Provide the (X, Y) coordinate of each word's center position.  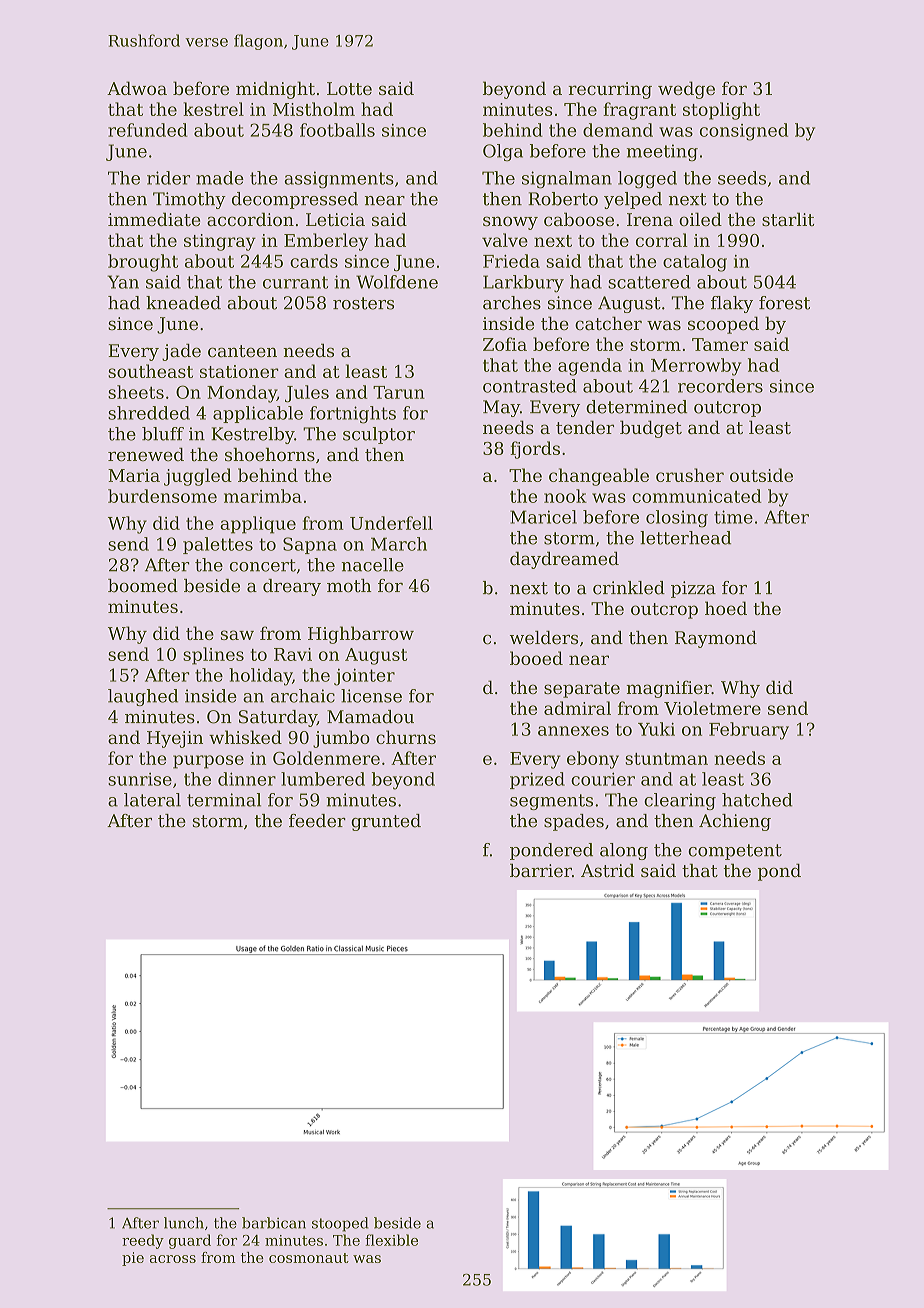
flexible (391, 1240)
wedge (686, 90)
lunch (184, 1223)
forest (784, 303)
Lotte (349, 88)
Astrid (608, 870)
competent (735, 852)
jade (181, 352)
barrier (541, 870)
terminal (224, 800)
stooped (340, 1224)
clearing (680, 801)
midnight (275, 90)
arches (512, 303)
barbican (274, 1223)
